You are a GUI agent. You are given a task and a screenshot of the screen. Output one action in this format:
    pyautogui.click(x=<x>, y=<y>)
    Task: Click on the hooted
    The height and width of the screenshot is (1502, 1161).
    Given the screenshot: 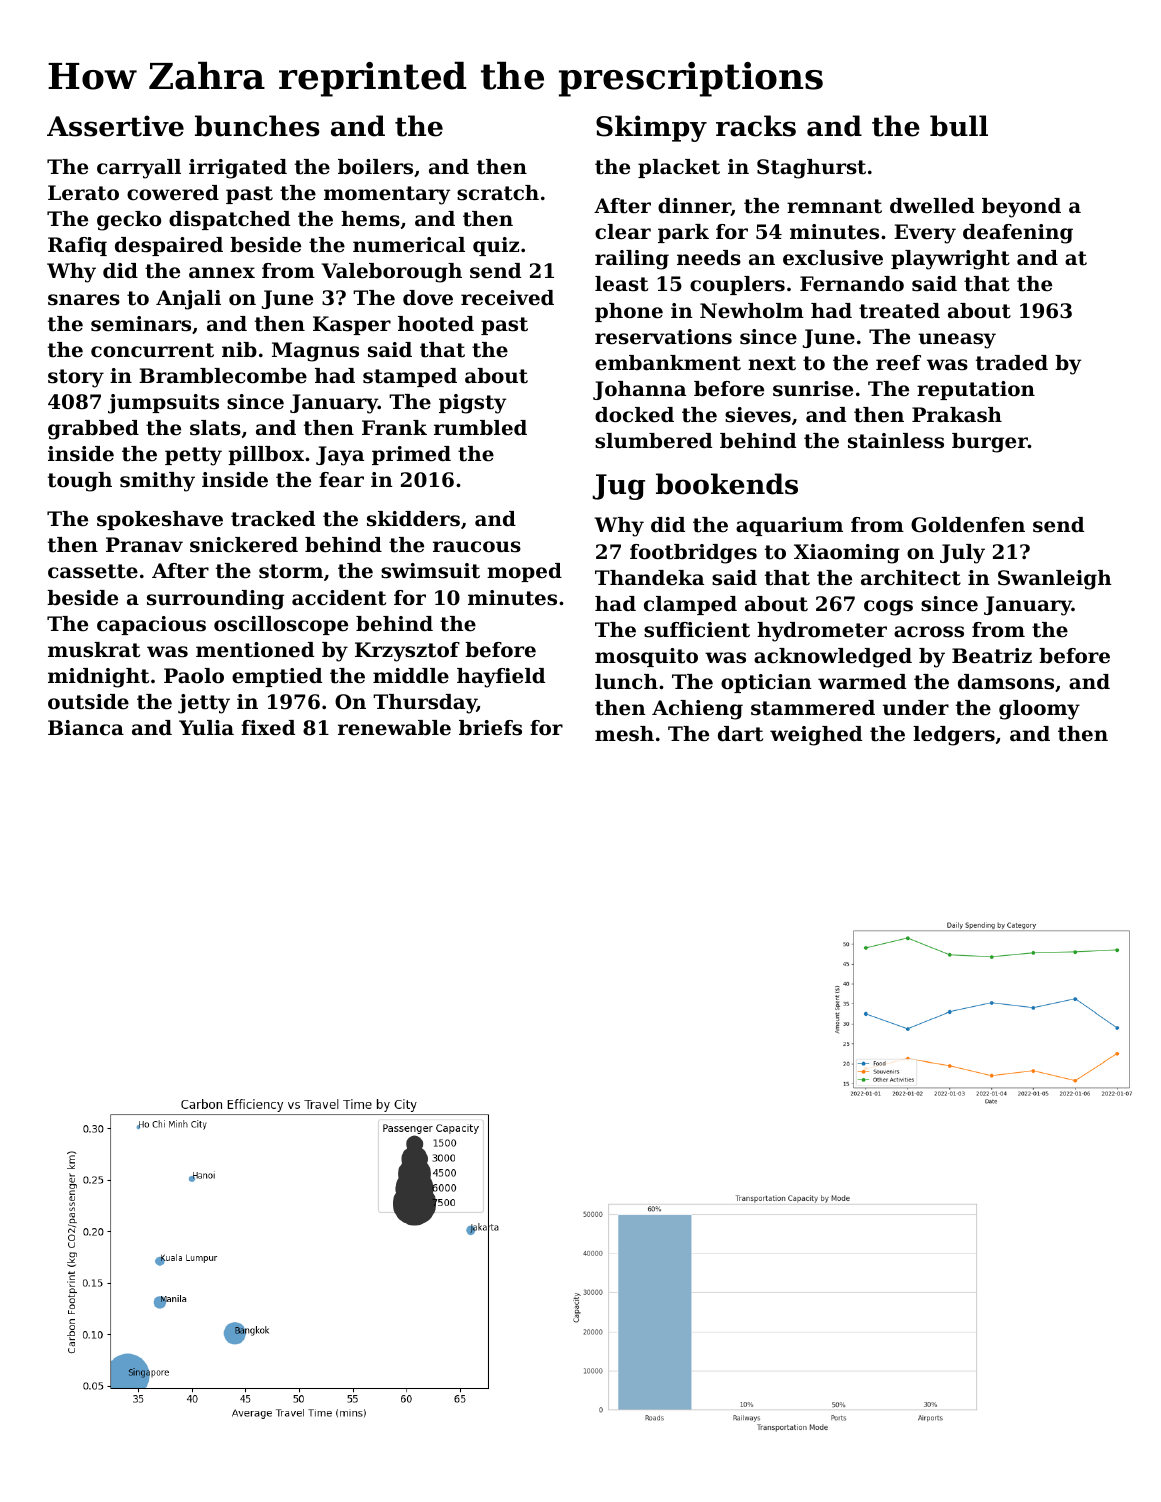 What is the action you would take?
    pyautogui.click(x=436, y=324)
